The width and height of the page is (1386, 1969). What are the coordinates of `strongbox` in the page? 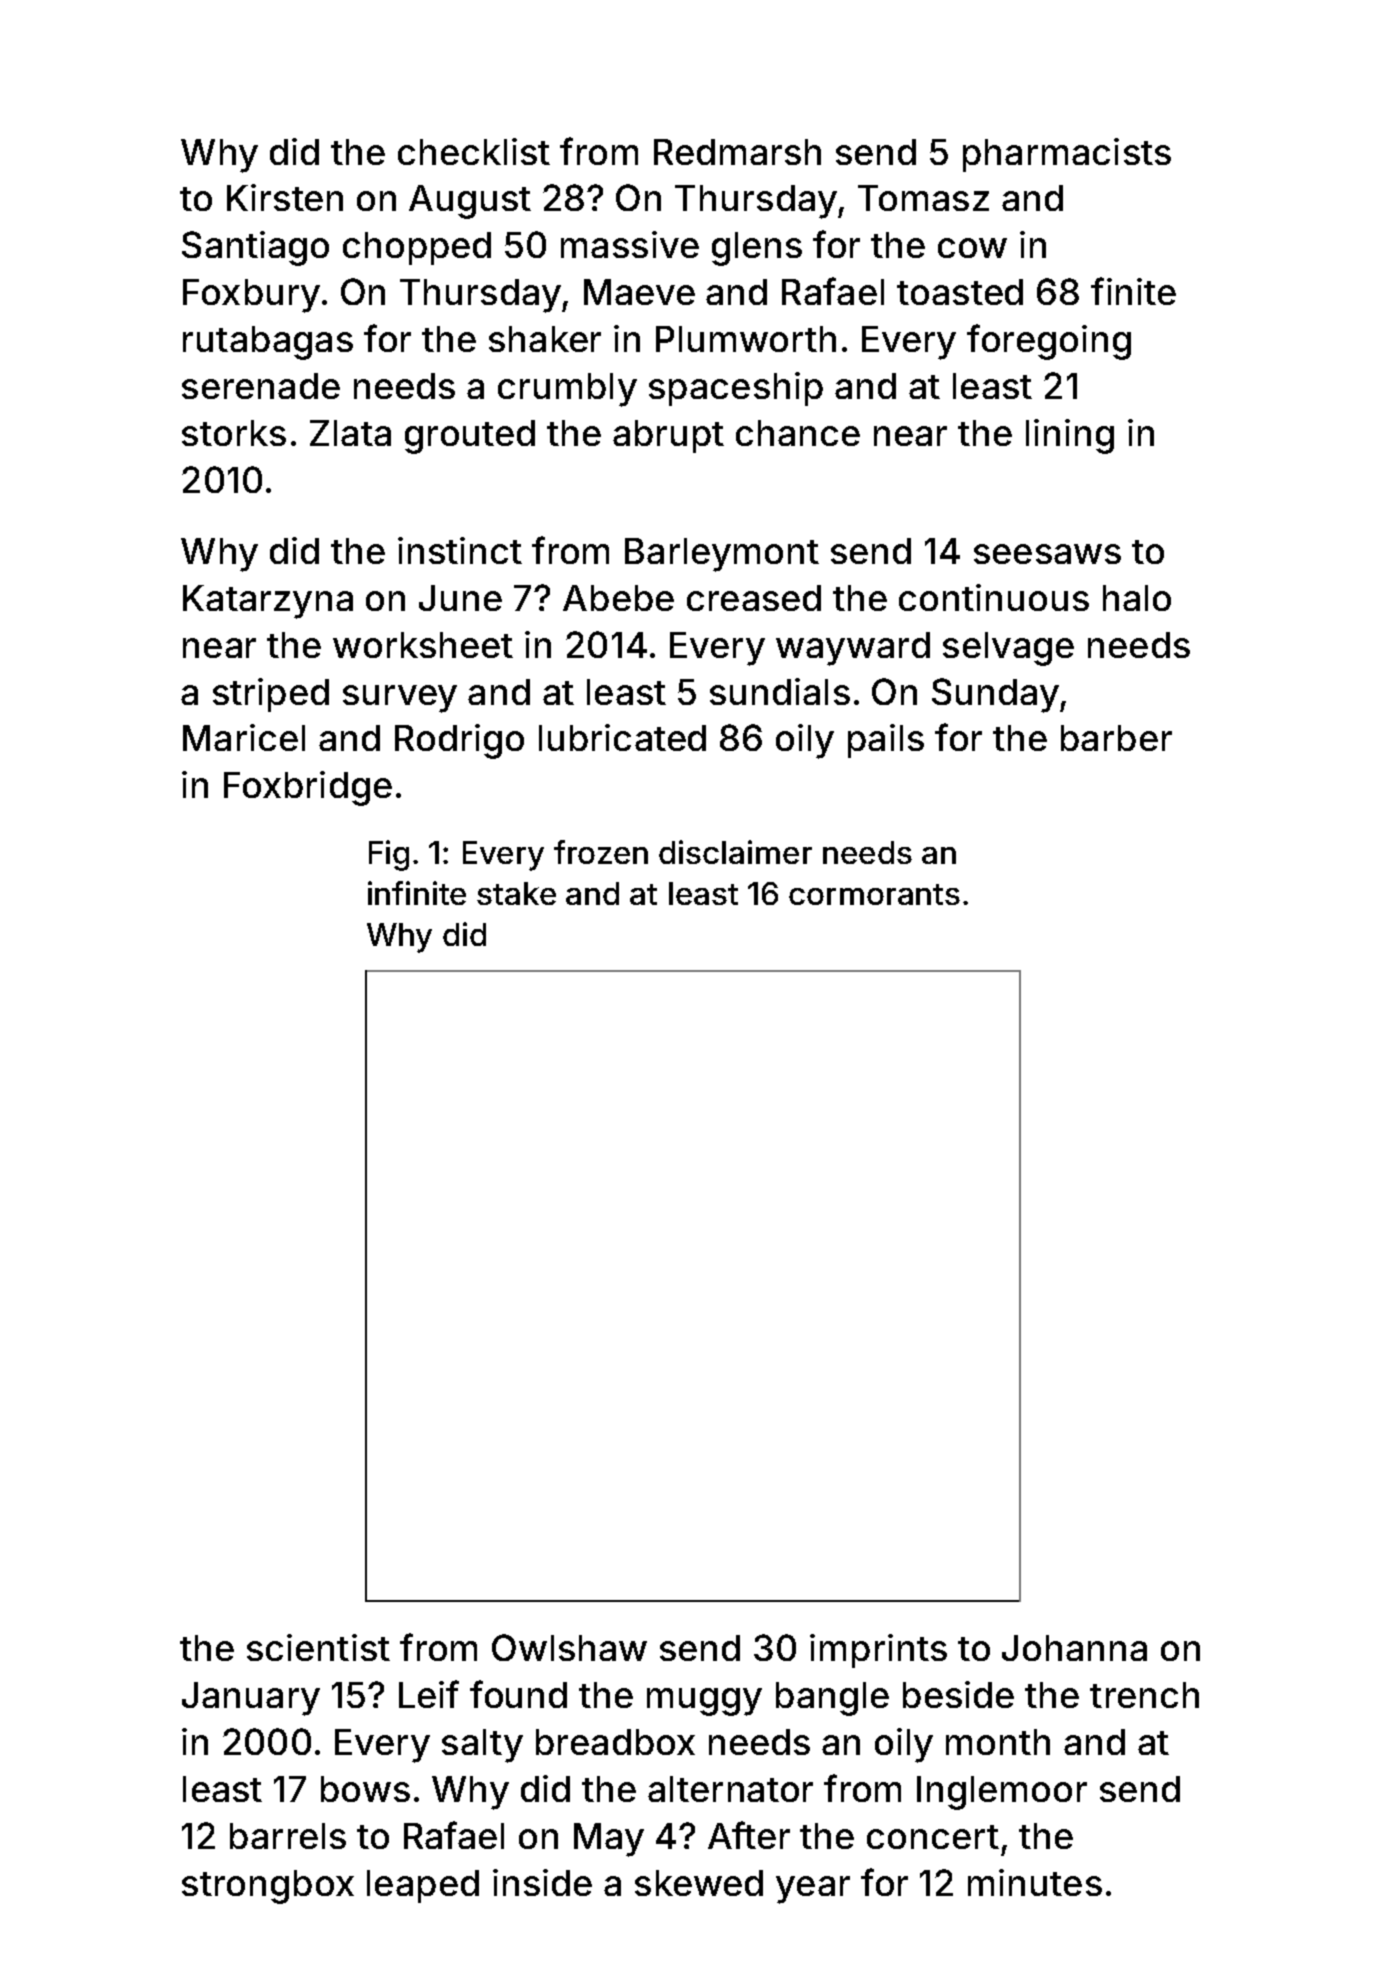 It's located at (268, 1887).
